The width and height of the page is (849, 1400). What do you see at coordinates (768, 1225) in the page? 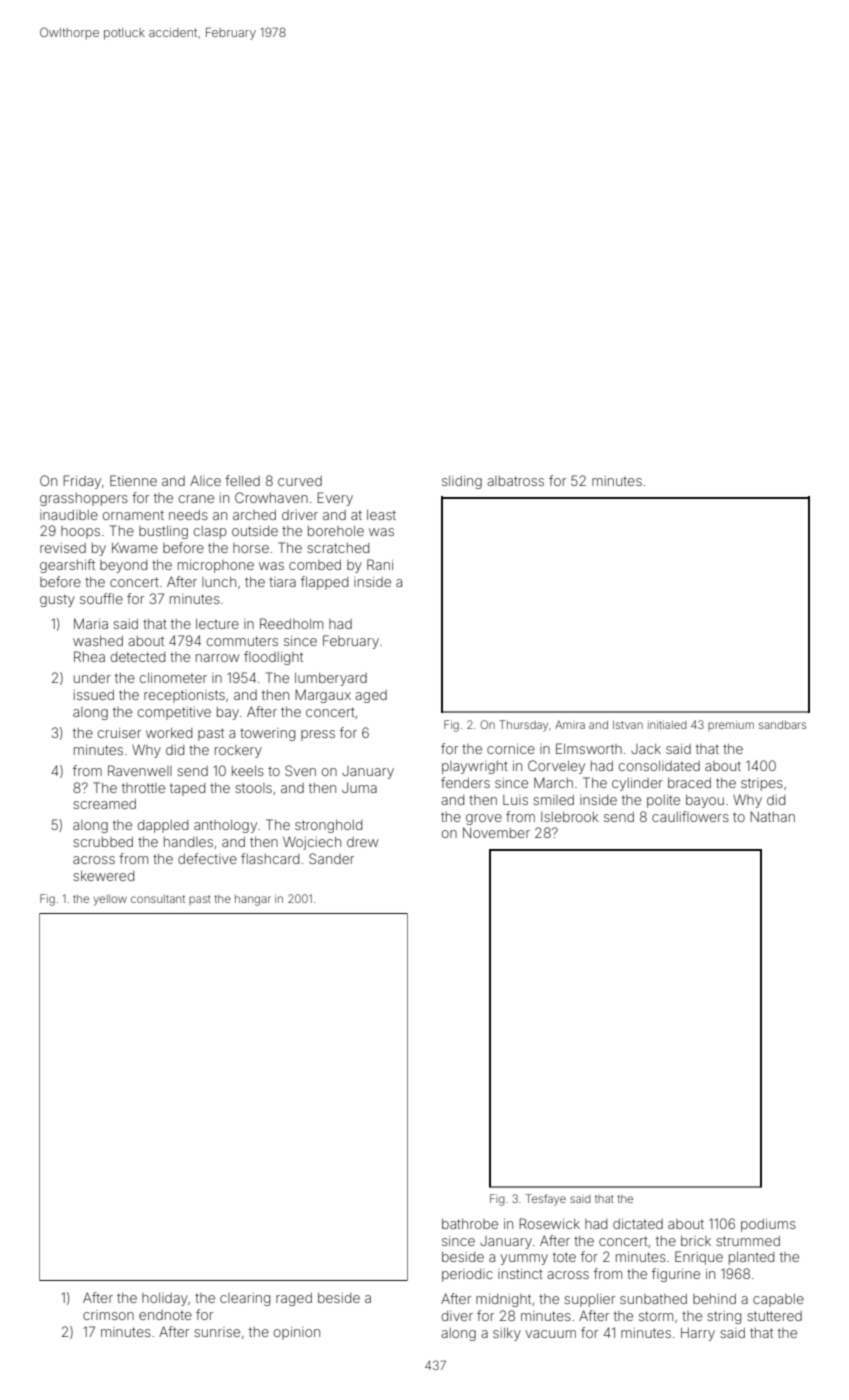
I see `podiums` at bounding box center [768, 1225].
